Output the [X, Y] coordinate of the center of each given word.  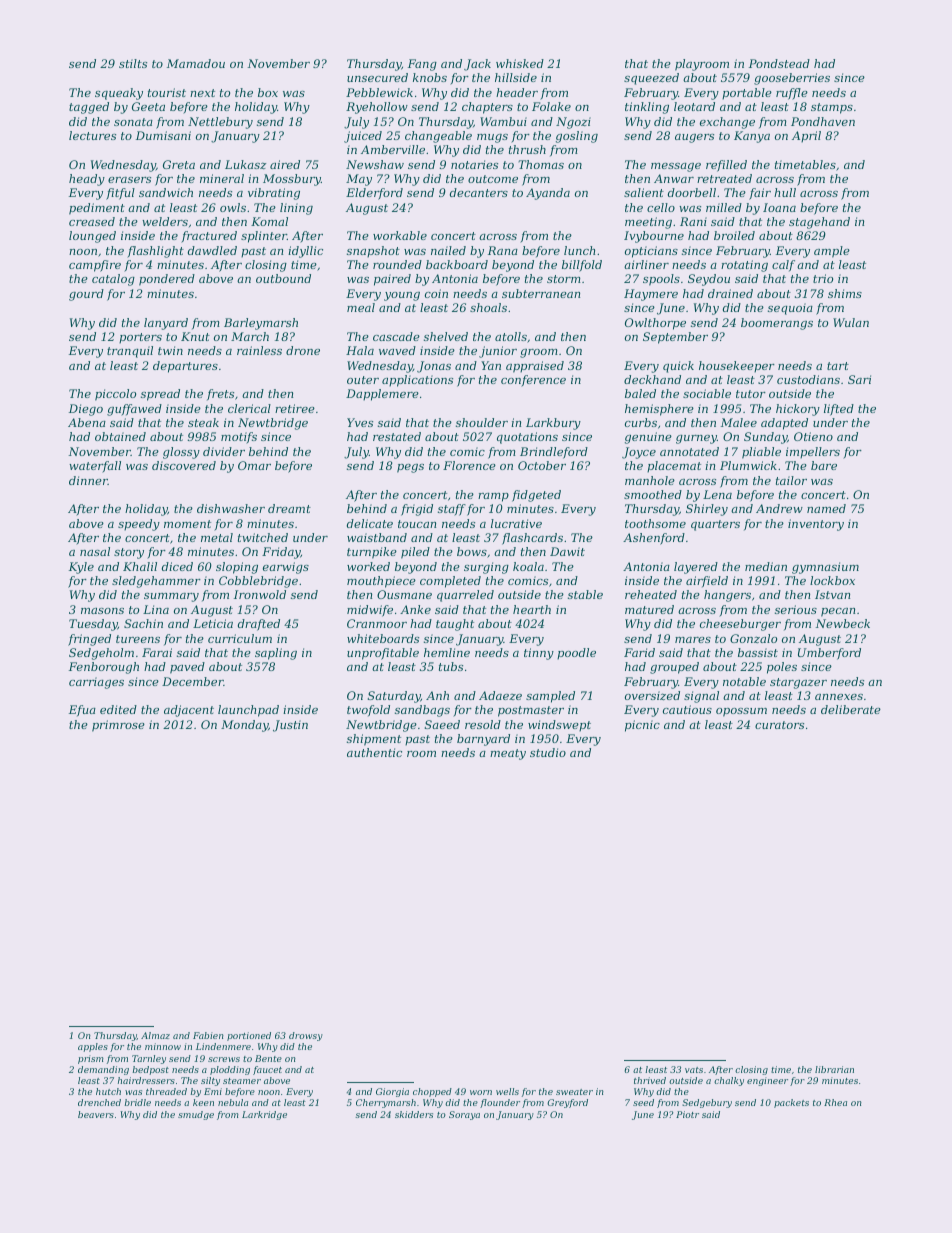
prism [91, 1059]
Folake [551, 106]
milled [724, 207]
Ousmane [404, 594]
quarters [715, 525]
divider [224, 451]
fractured [209, 237]
